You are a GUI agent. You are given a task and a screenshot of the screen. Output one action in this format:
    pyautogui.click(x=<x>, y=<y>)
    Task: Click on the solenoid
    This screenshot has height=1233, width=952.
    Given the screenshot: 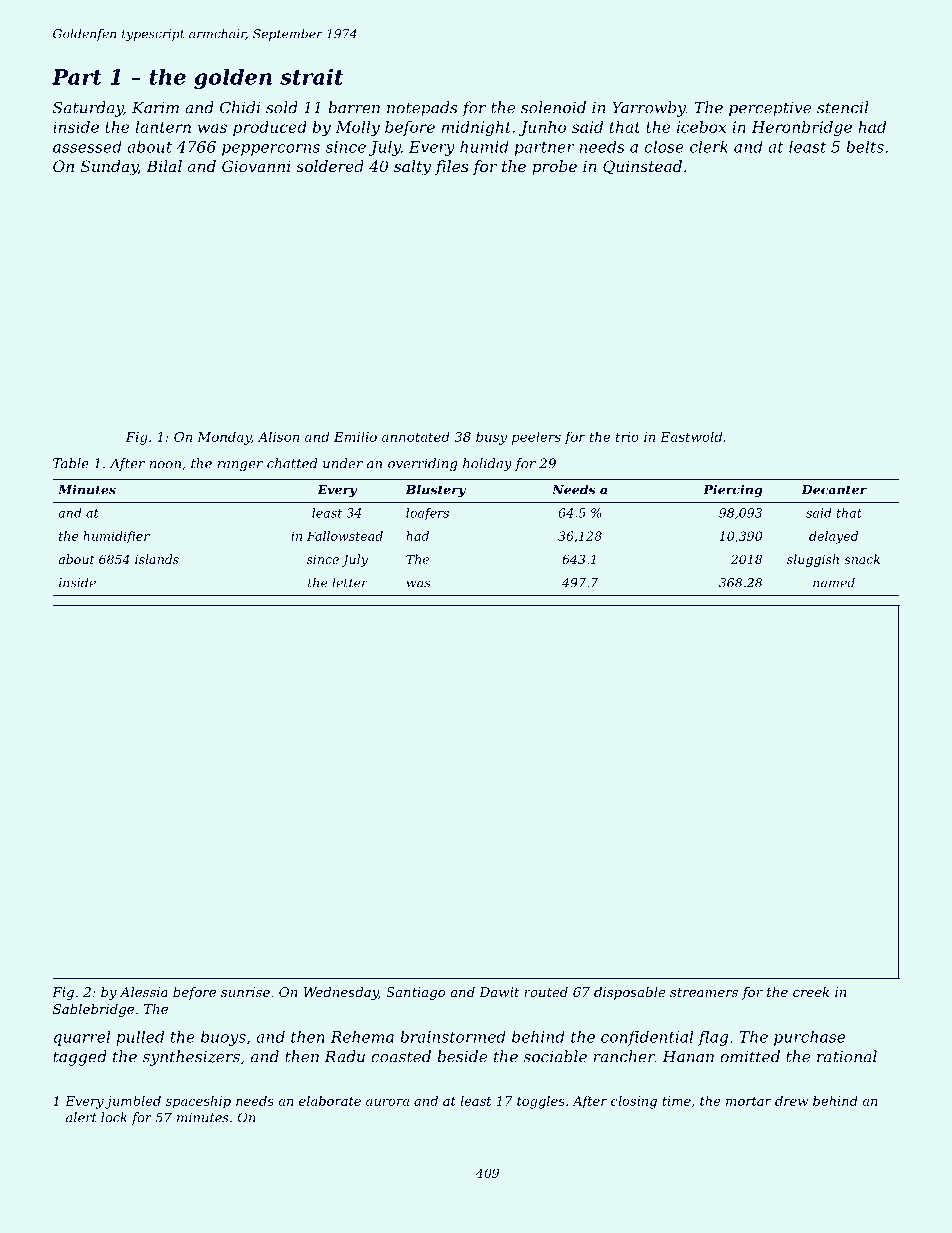 What is the action you would take?
    pyautogui.click(x=553, y=107)
